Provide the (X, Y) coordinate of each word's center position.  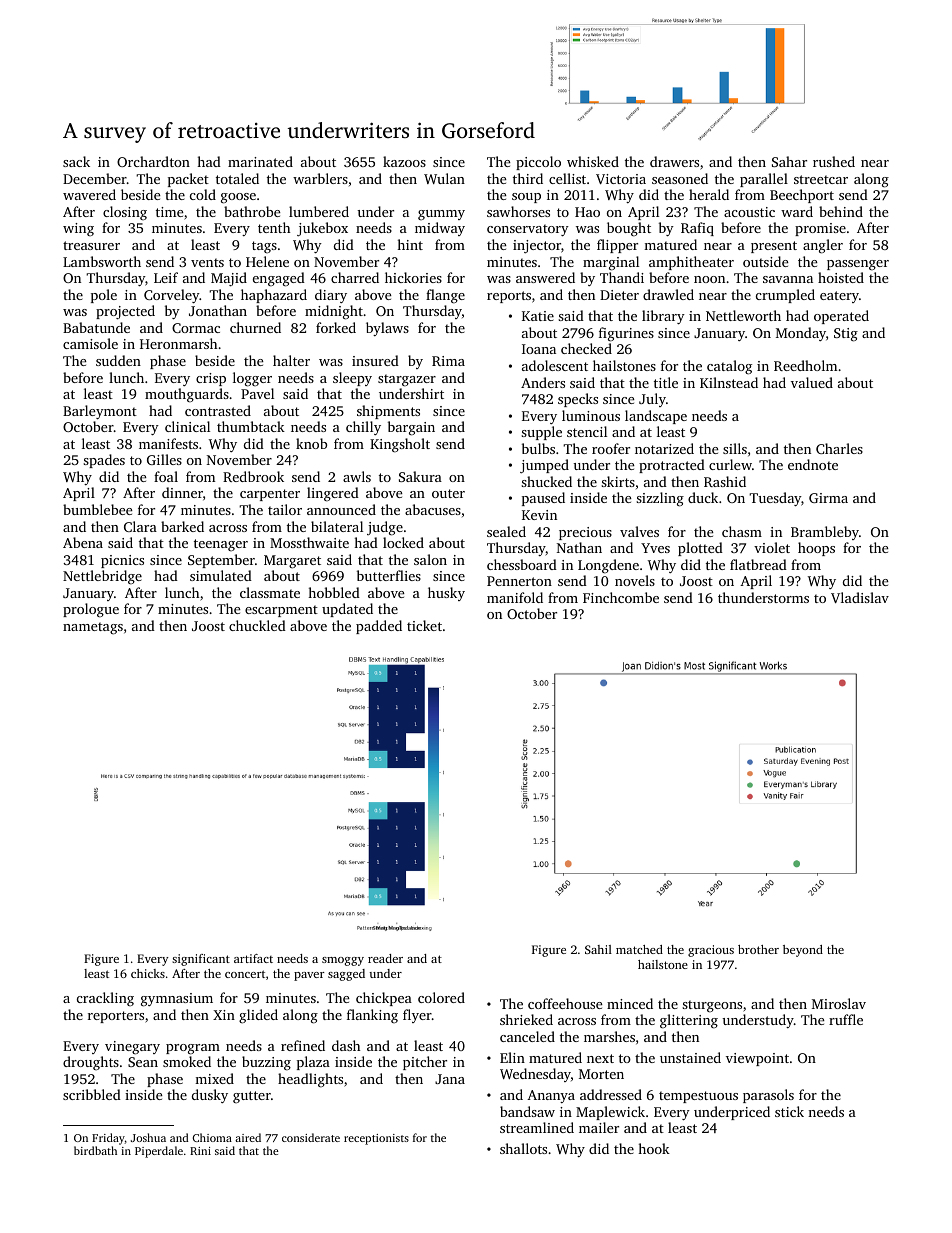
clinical (187, 426)
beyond (803, 951)
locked (403, 542)
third (528, 178)
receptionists (376, 1139)
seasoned (680, 178)
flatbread (758, 564)
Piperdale (159, 1152)
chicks (148, 973)
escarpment (281, 611)
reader (385, 958)
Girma (828, 498)
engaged (279, 279)
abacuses (433, 509)
